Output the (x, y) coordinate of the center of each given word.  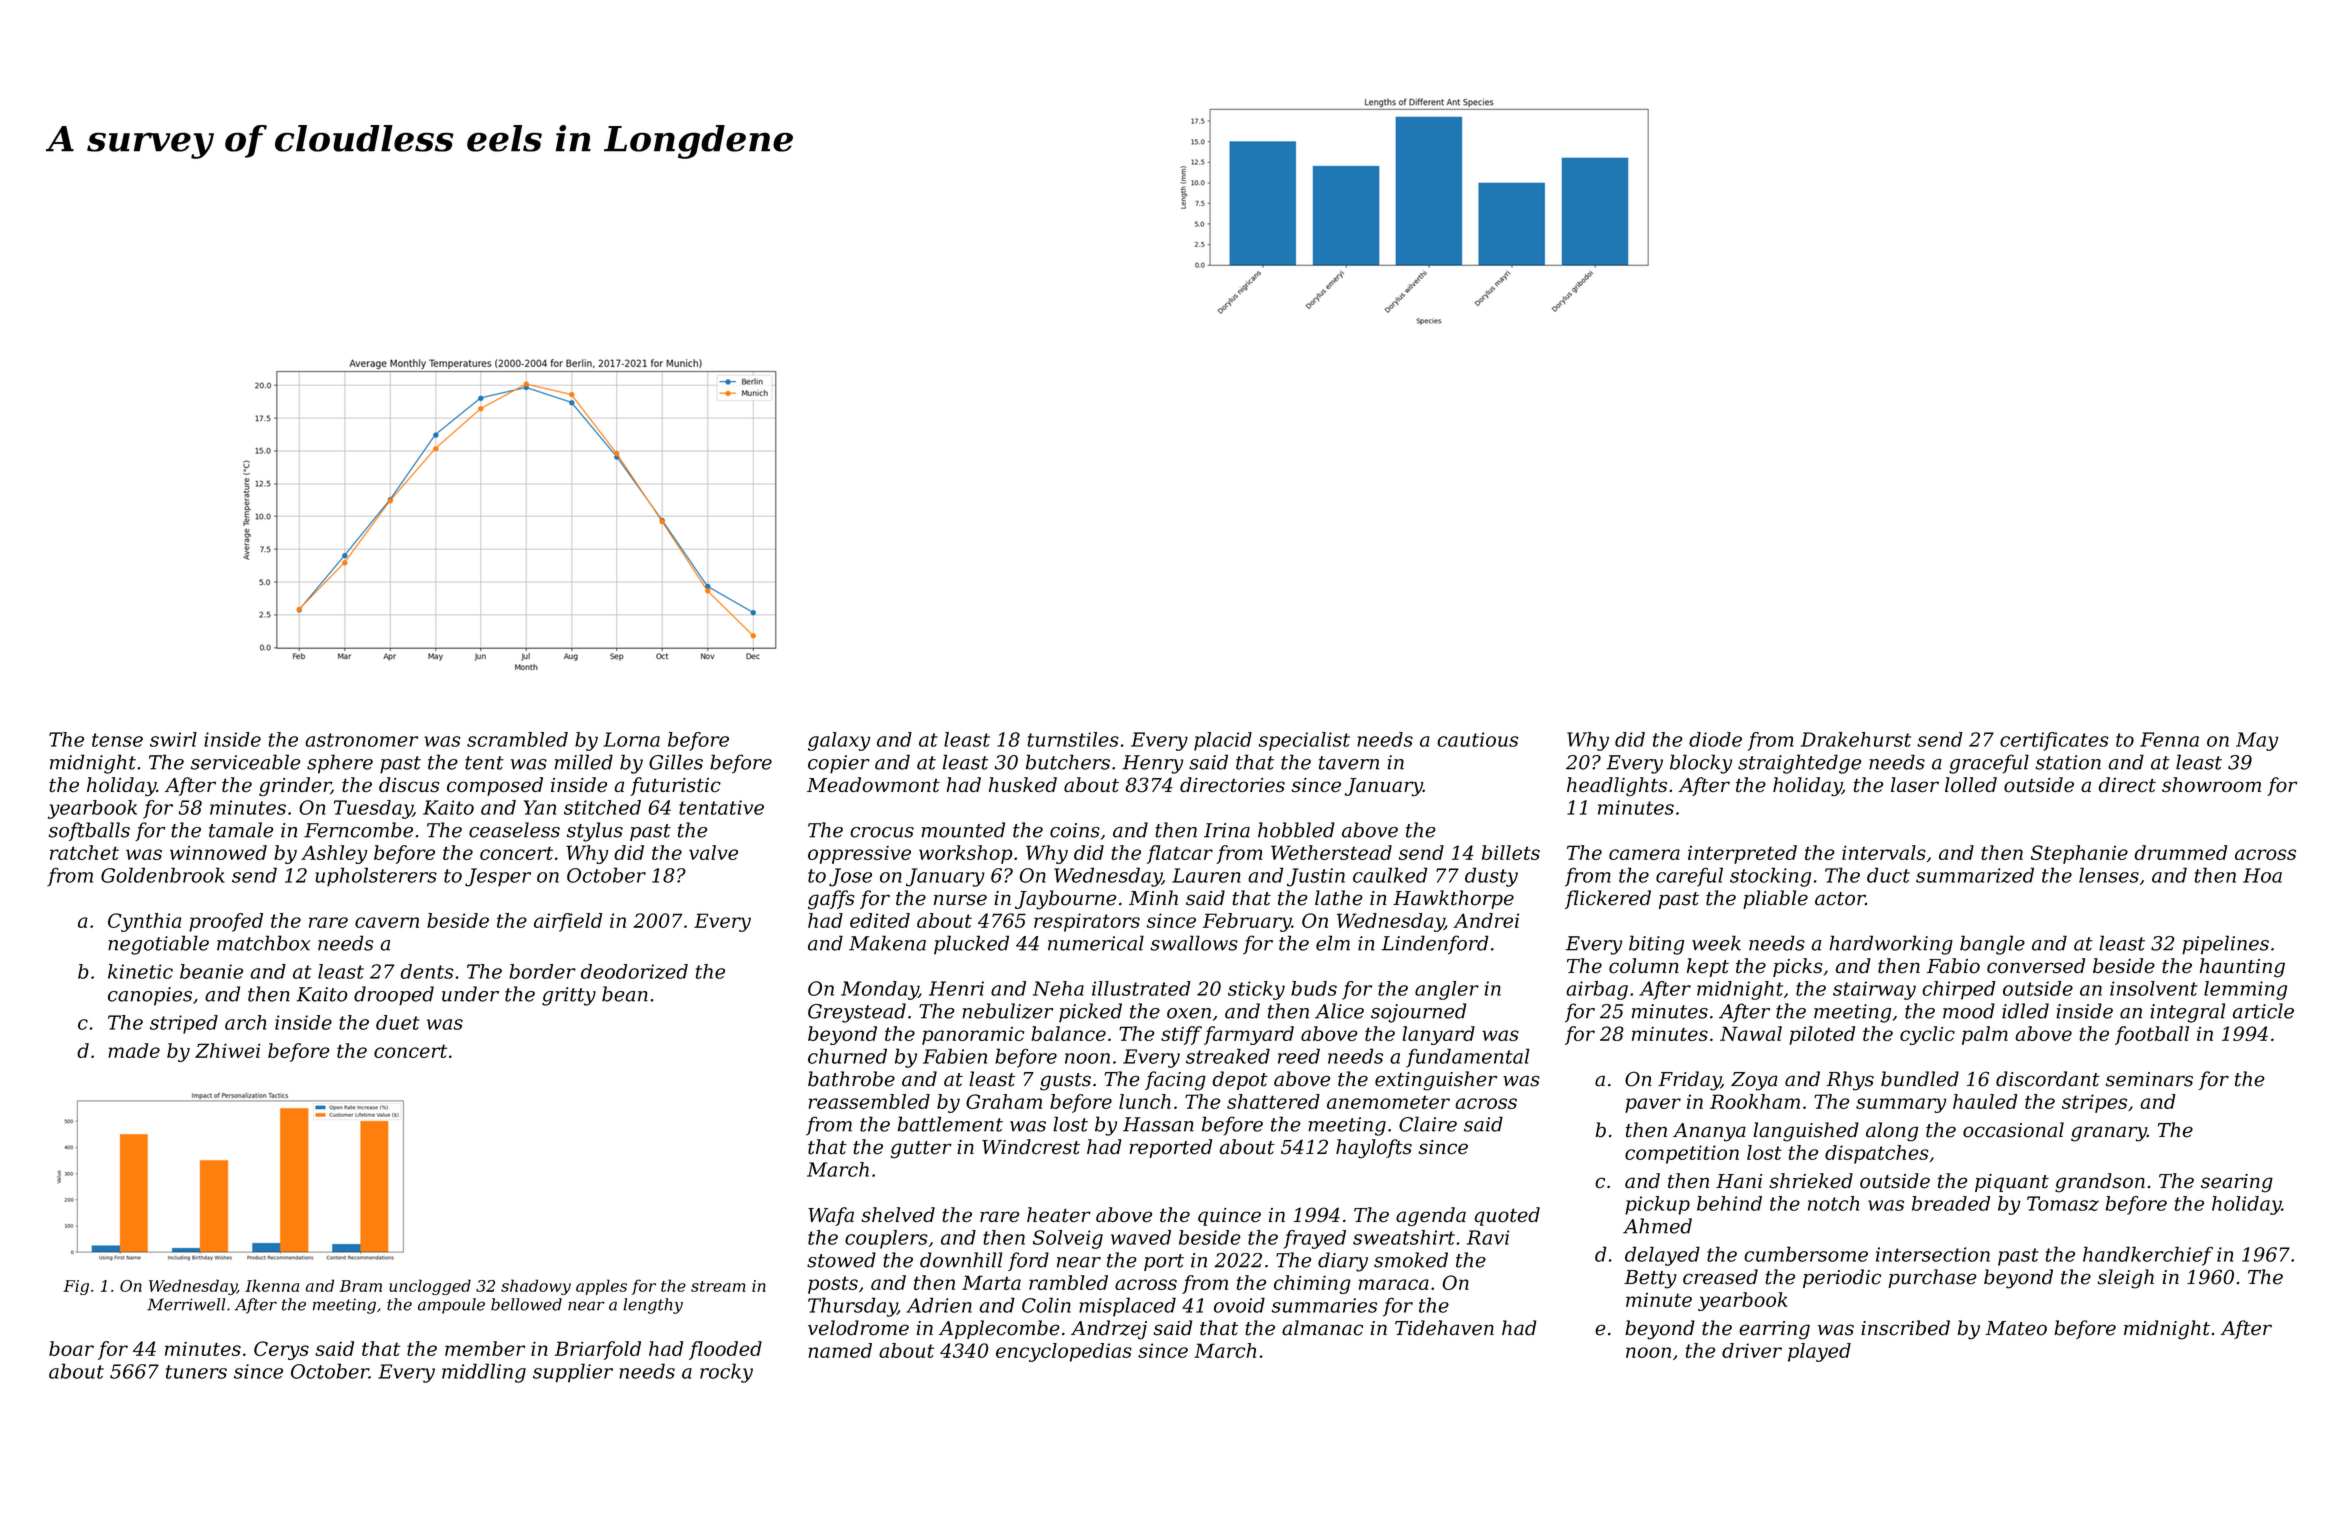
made (134, 1050)
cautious (1477, 739)
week (1716, 943)
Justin (1316, 877)
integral (2187, 1013)
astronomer (361, 740)
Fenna (2169, 739)
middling (484, 1373)
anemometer (1388, 1102)
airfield (568, 922)
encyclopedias (1064, 1352)
